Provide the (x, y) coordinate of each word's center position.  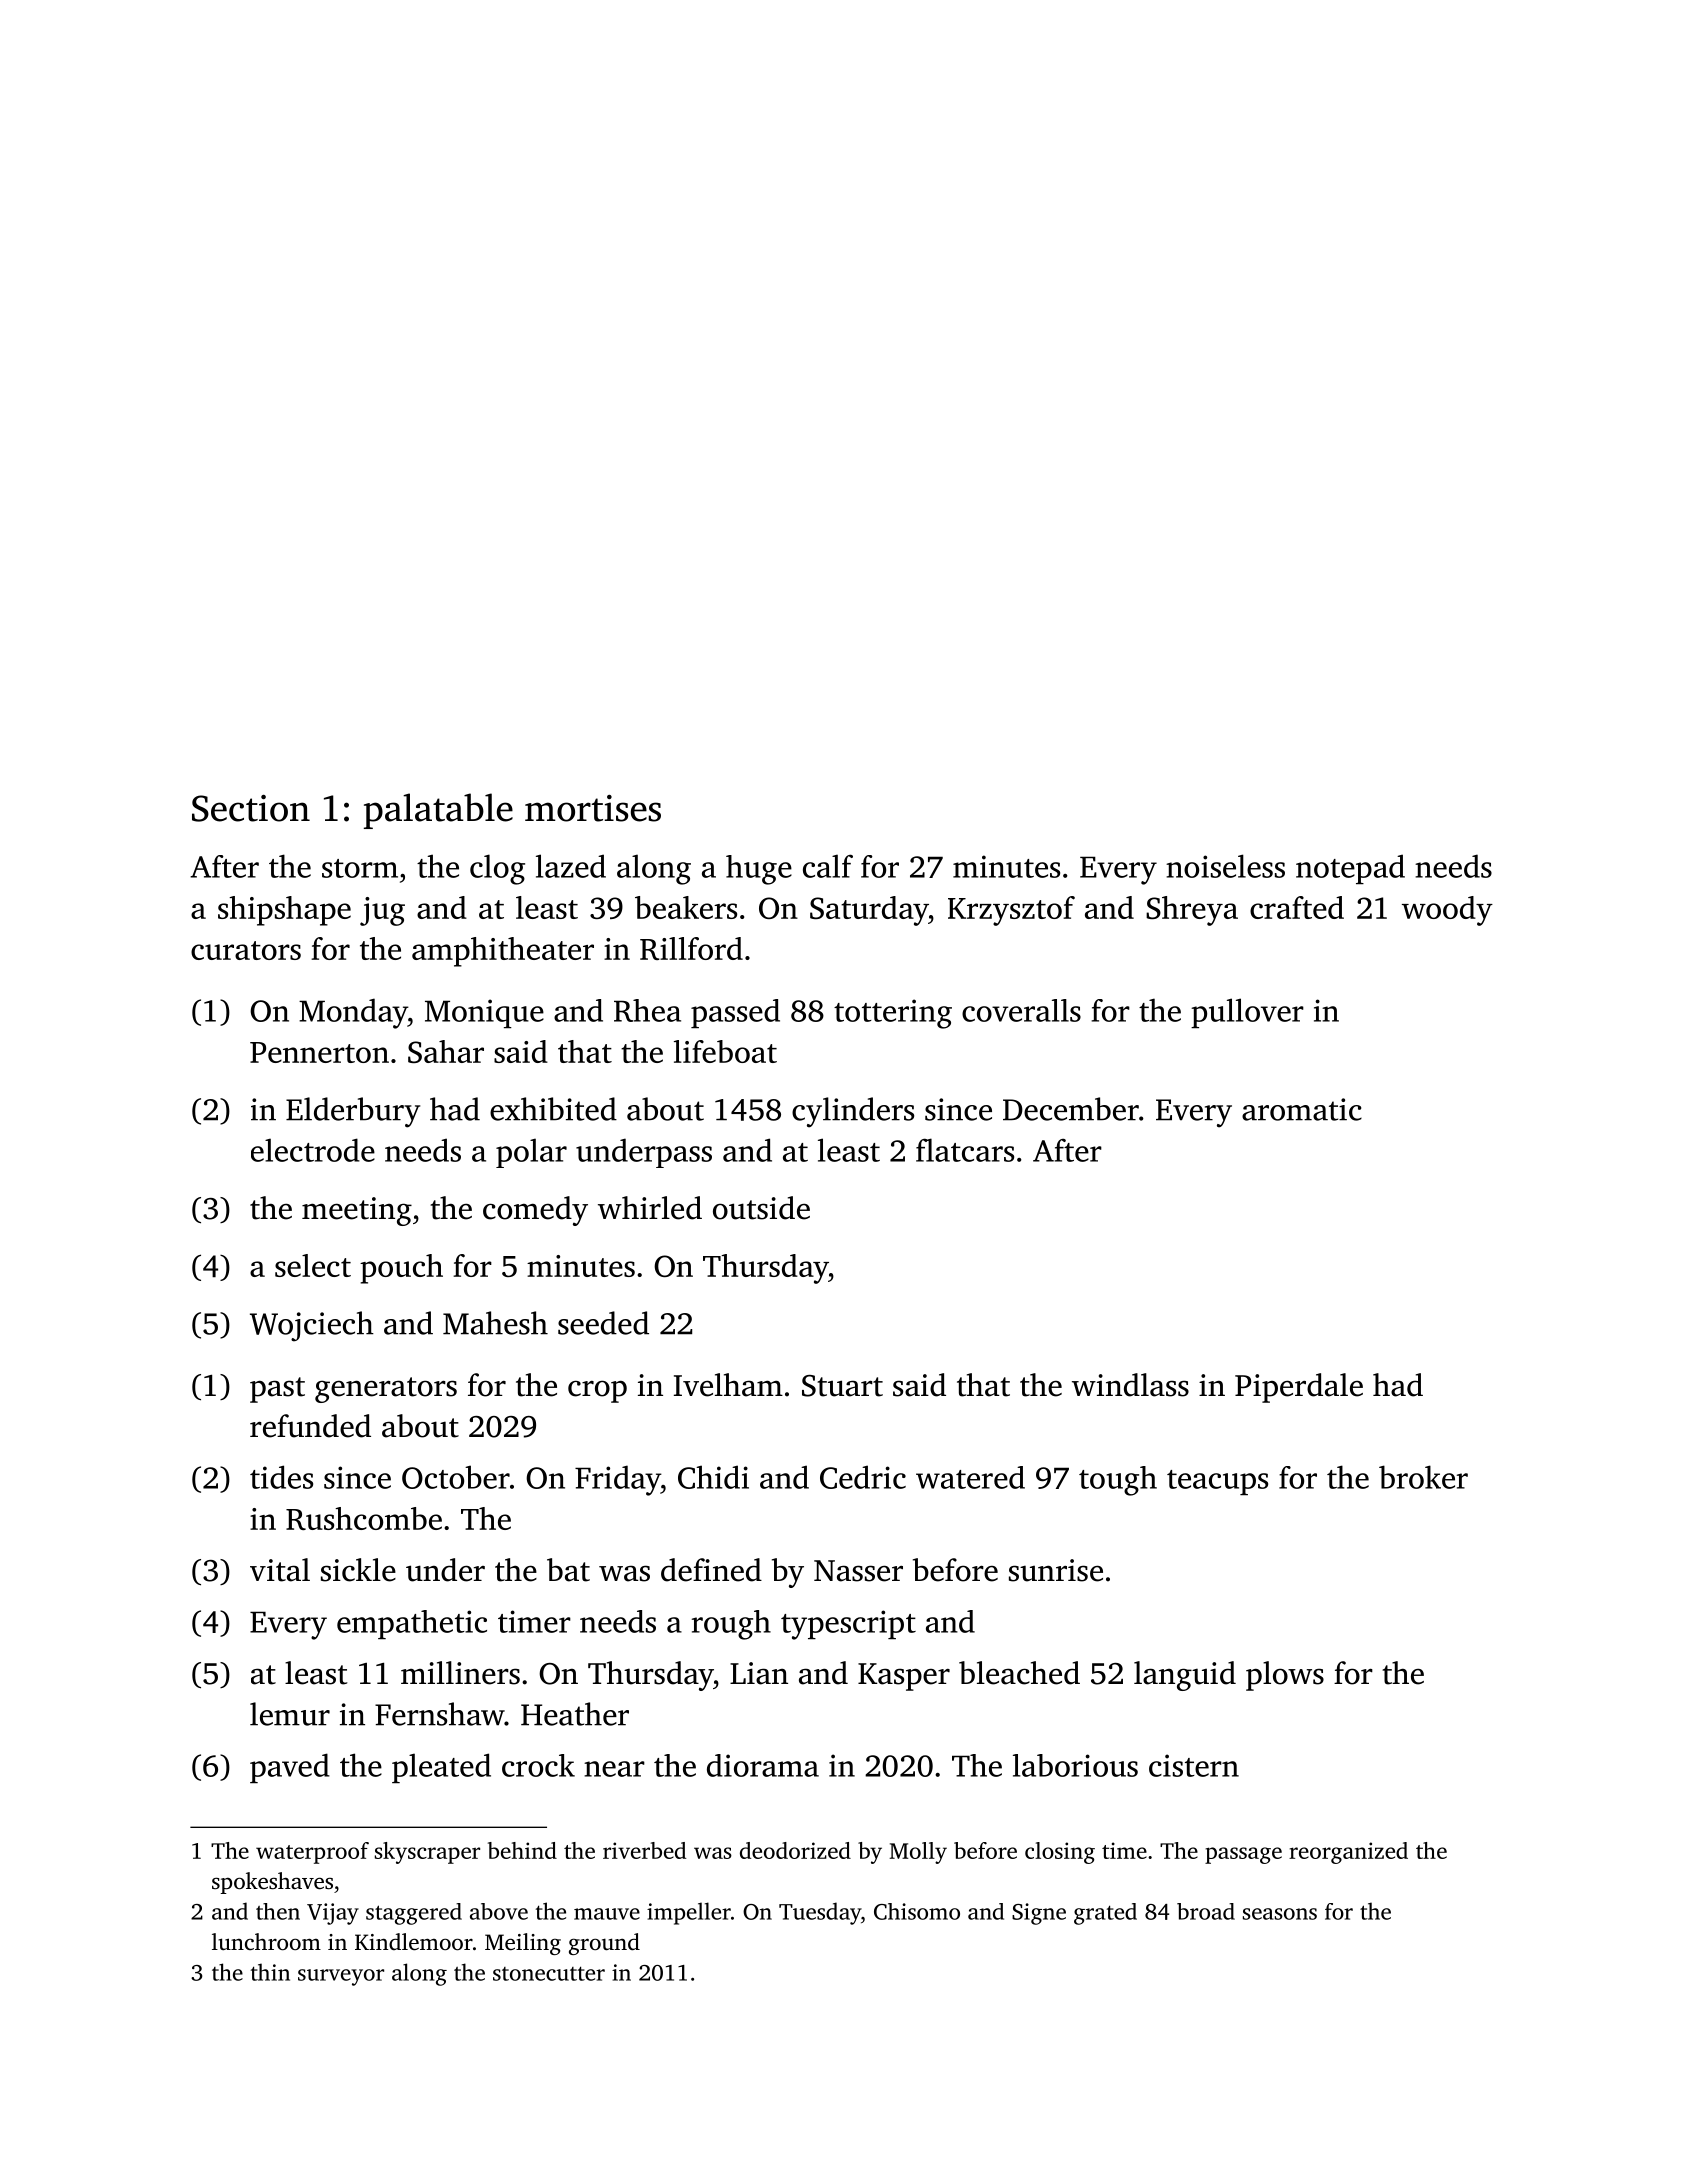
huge (759, 870)
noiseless (1225, 866)
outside (761, 1208)
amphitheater (503, 952)
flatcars (965, 1150)
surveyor (341, 1977)
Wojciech (312, 1326)
